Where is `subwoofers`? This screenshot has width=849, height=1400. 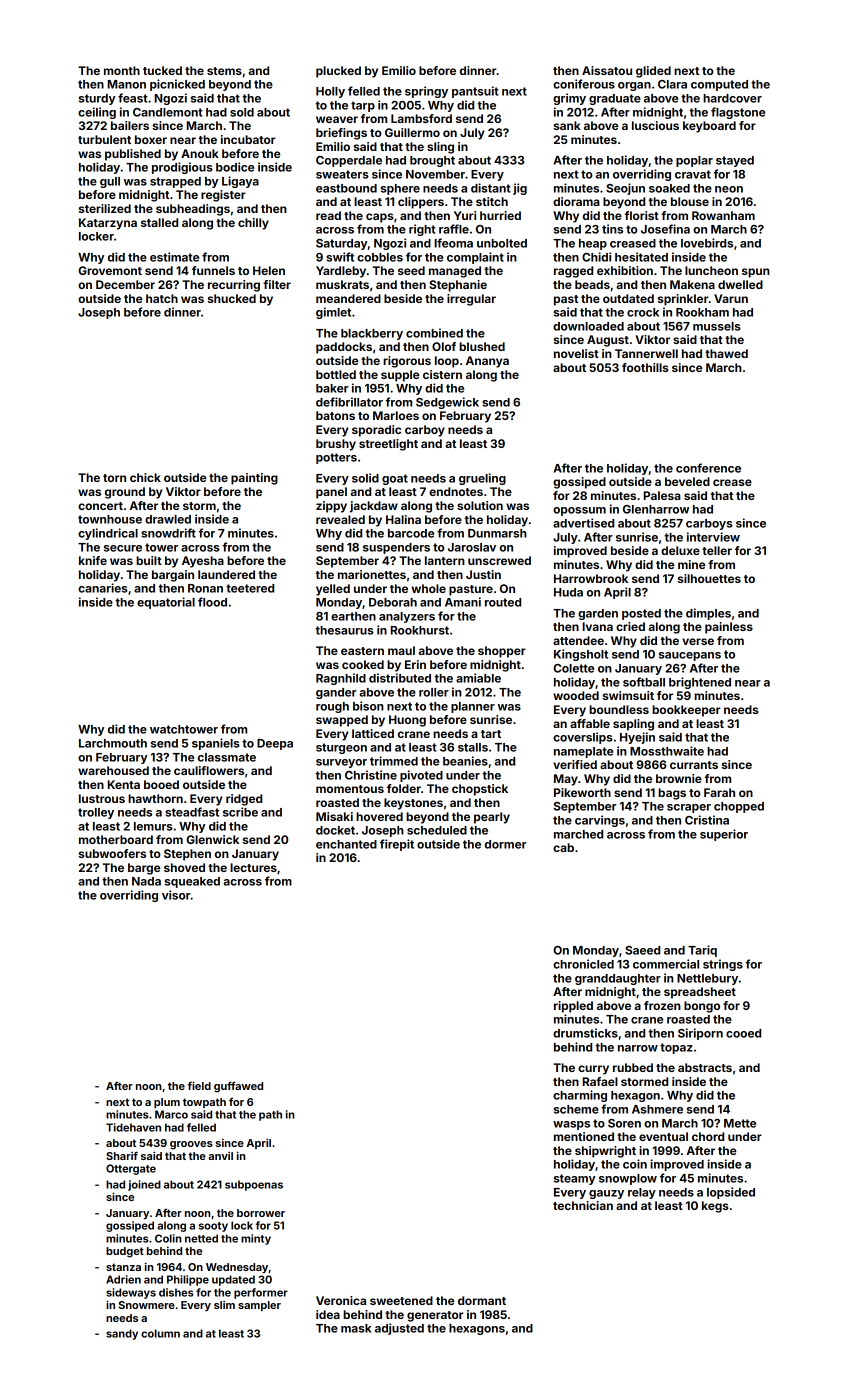 subwoofers is located at coordinates (112, 853).
